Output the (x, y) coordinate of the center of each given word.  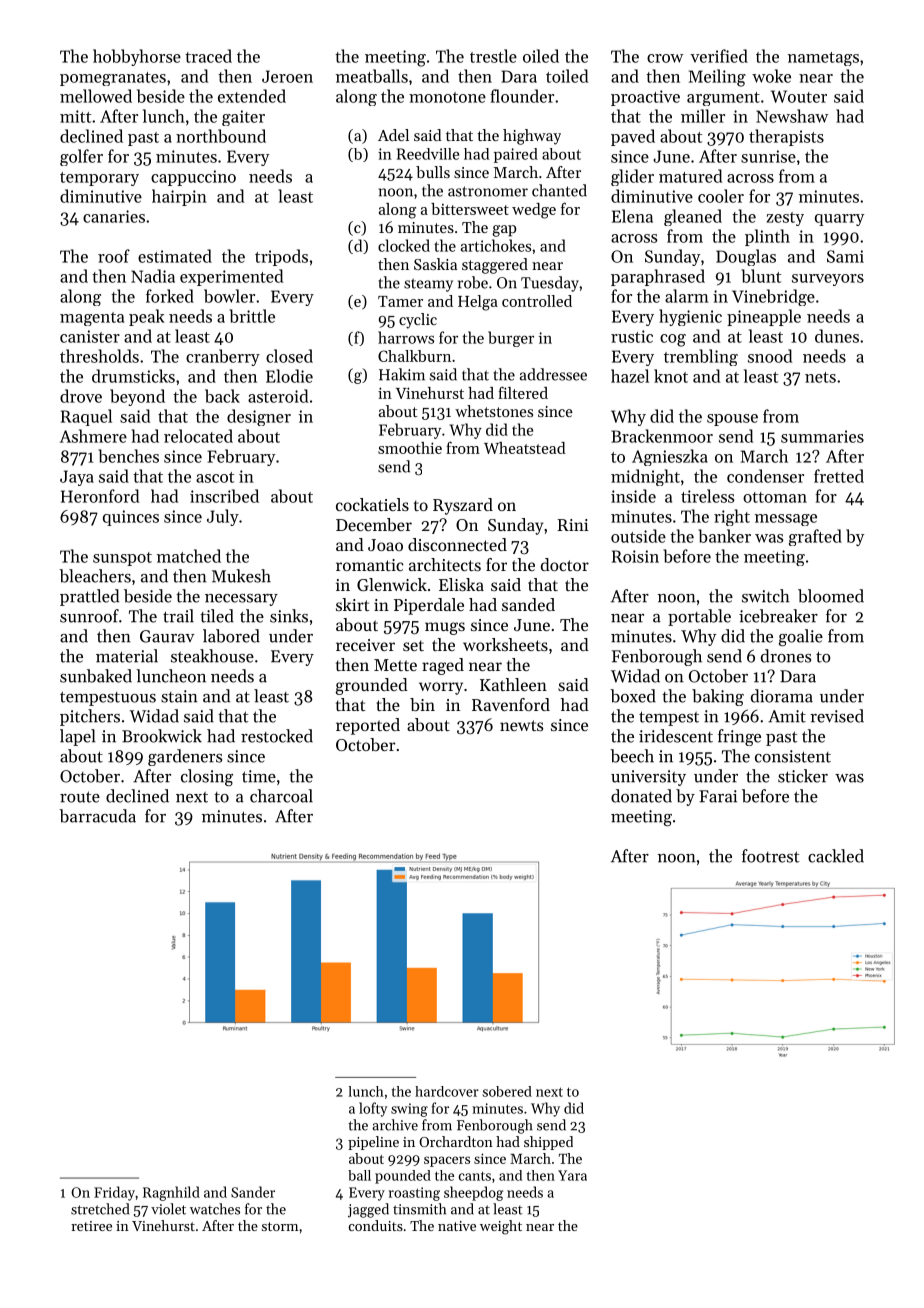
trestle (493, 56)
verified (719, 56)
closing (207, 777)
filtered (523, 392)
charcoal (281, 796)
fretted (839, 476)
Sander (253, 1192)
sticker (803, 776)
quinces (131, 518)
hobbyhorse (137, 57)
